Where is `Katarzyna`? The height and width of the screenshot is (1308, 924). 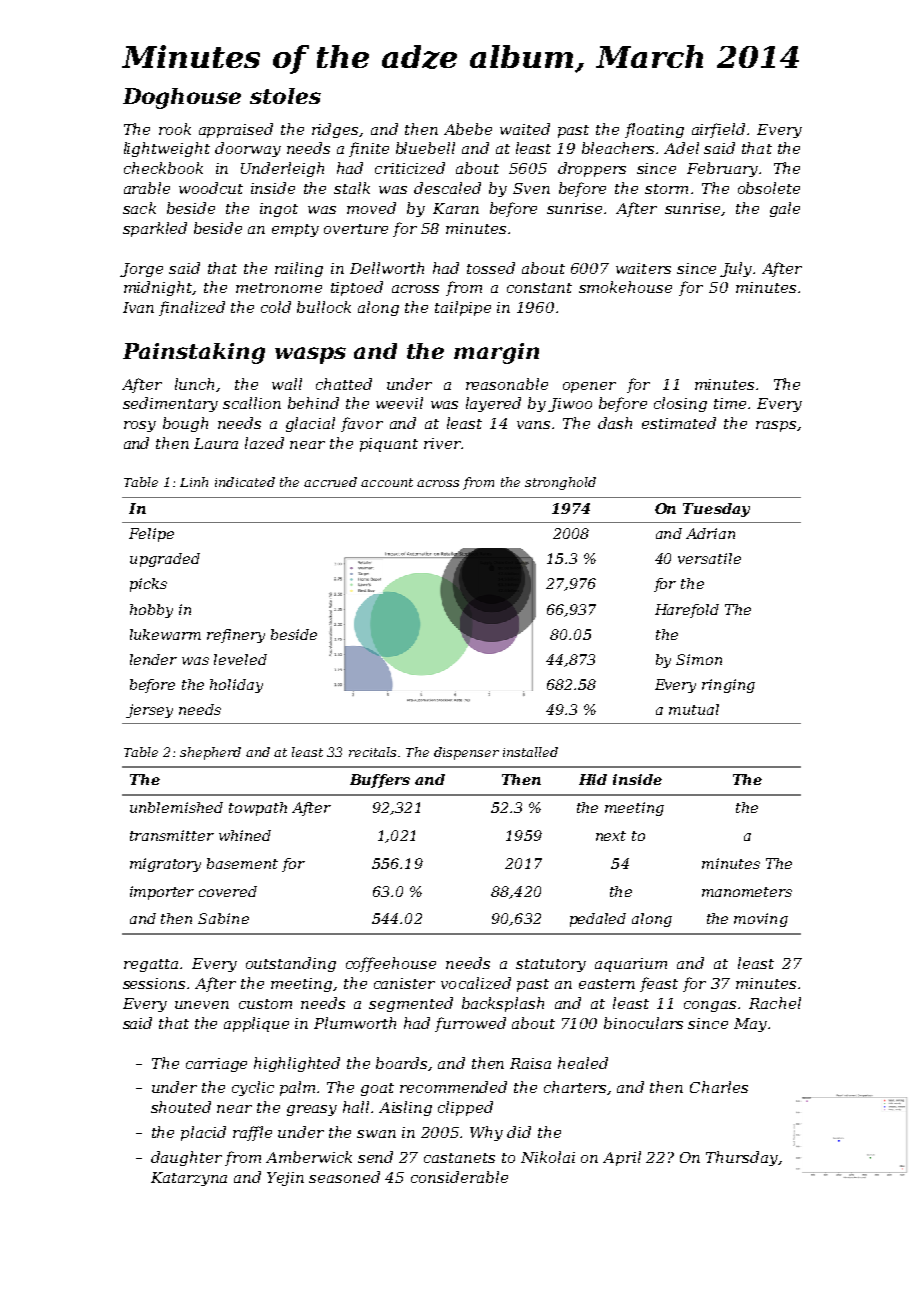
Katarzyna is located at coordinates (189, 1179).
